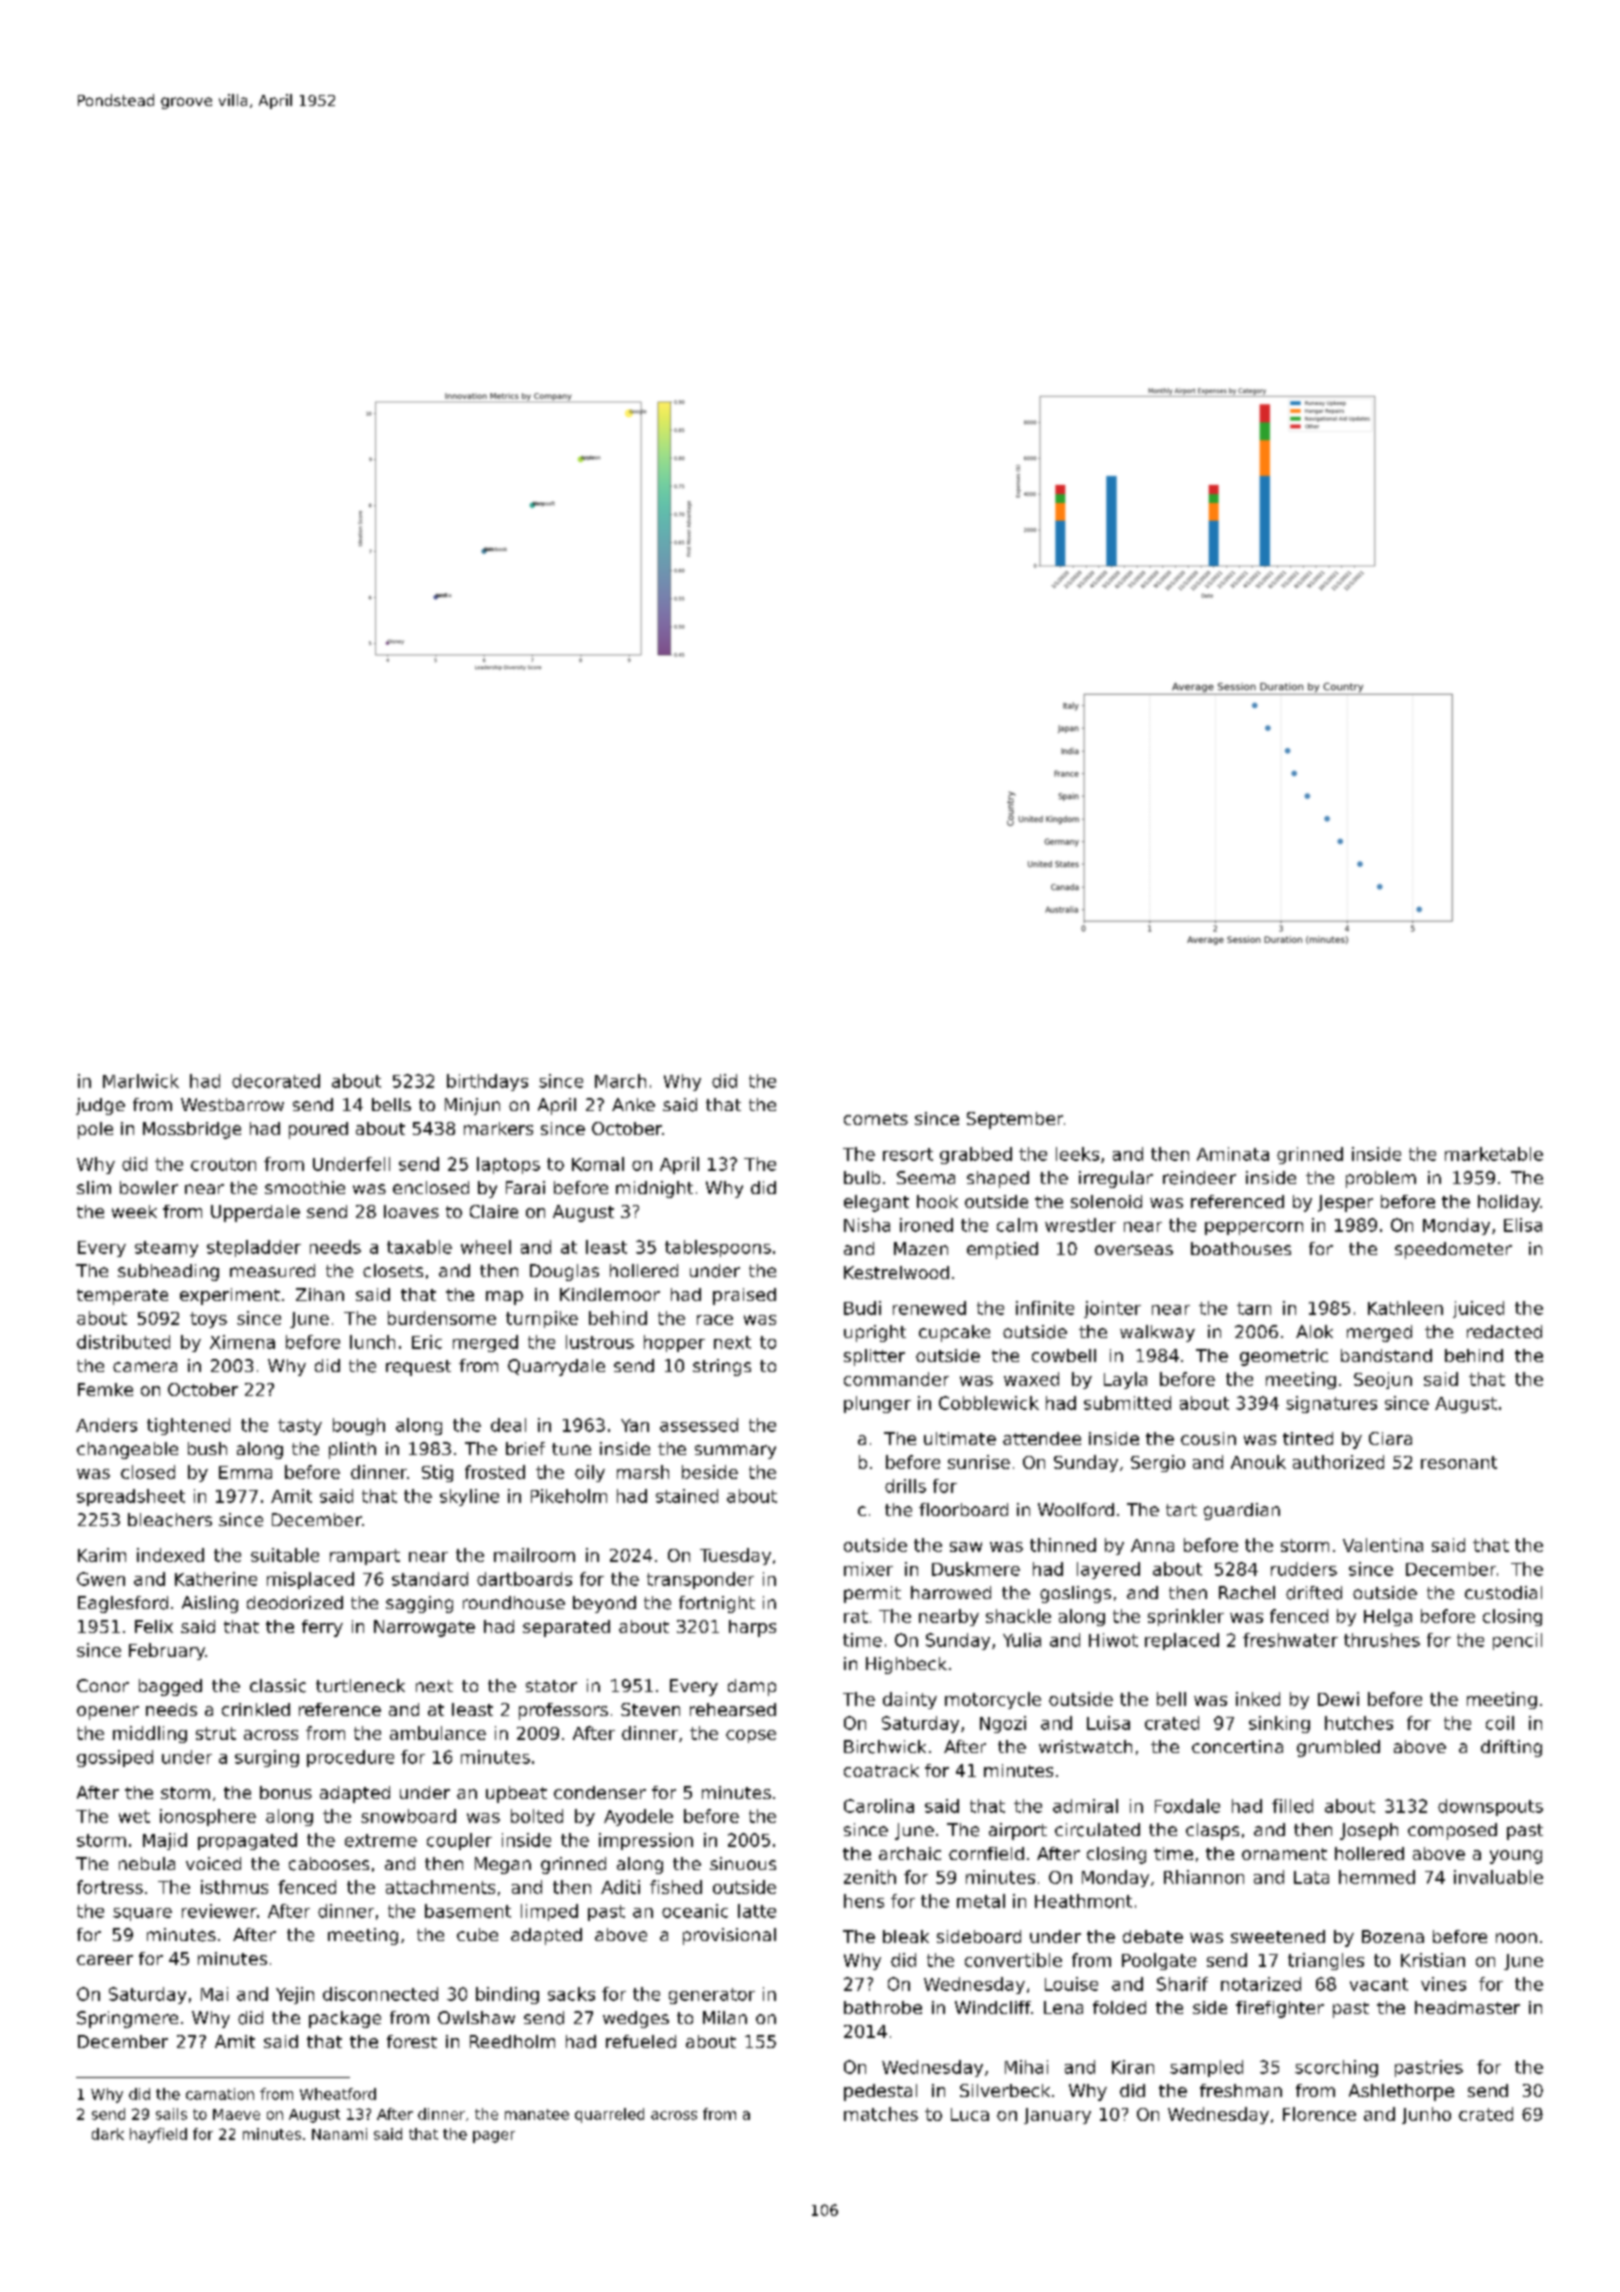  I want to click on commander, so click(896, 1379).
